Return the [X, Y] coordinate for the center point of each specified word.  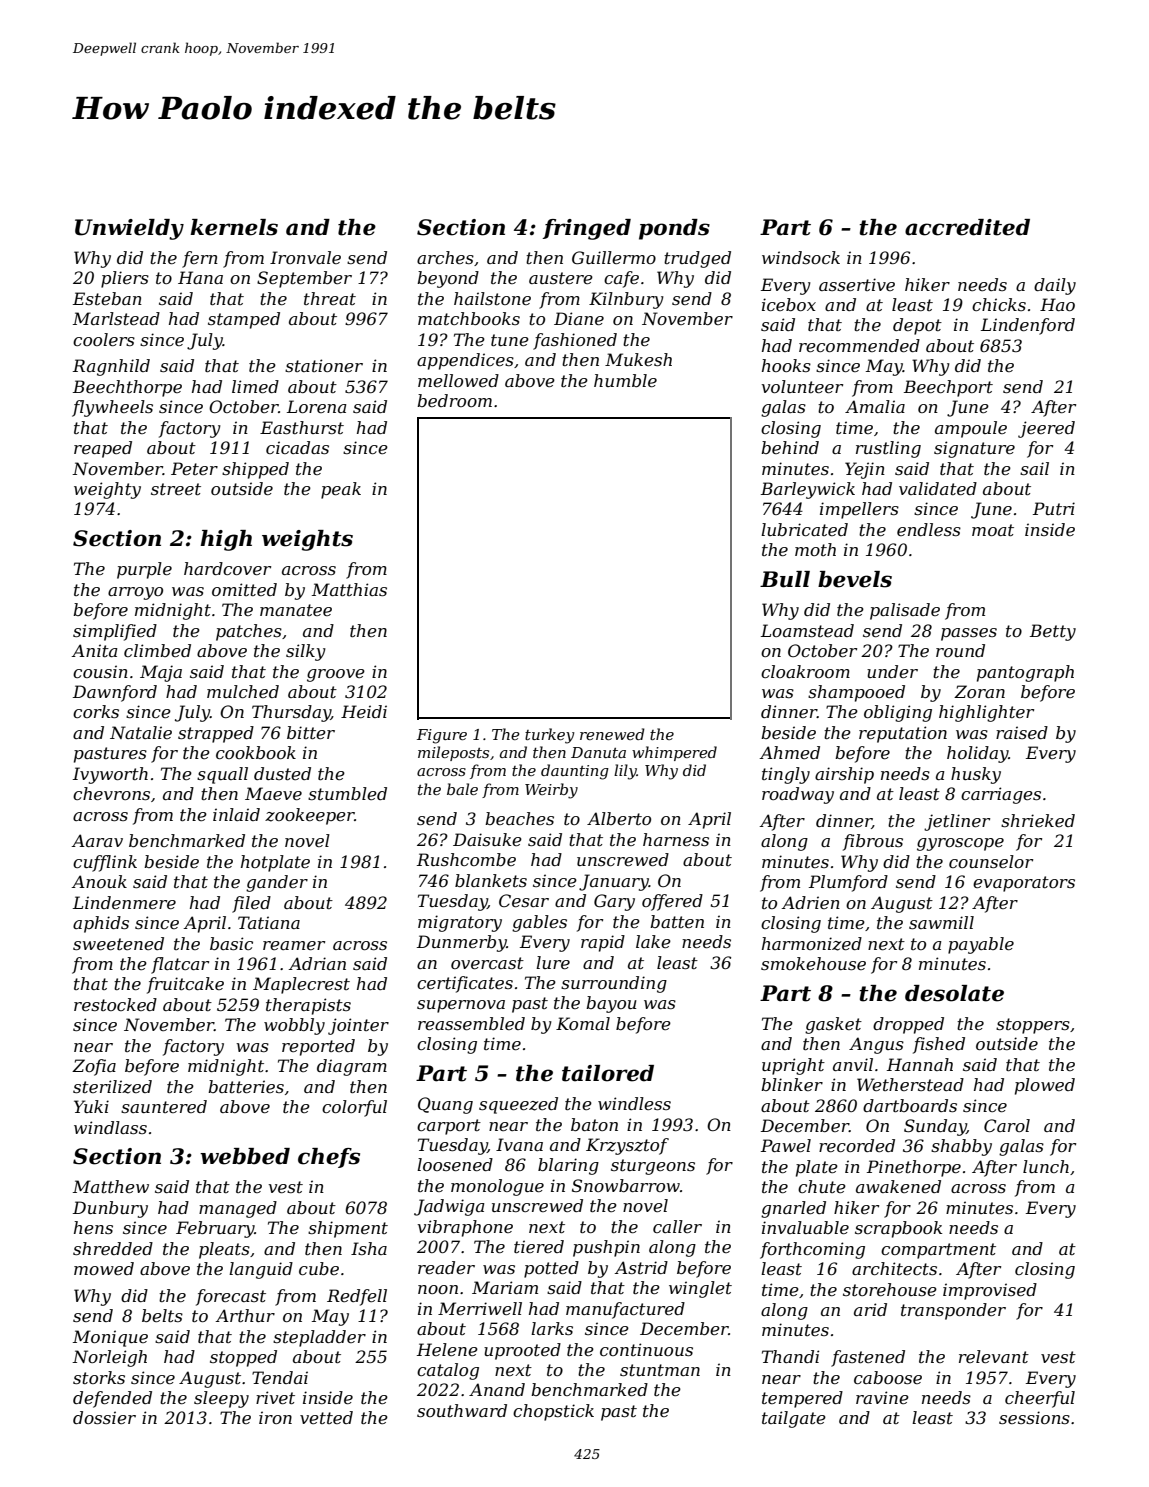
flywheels [112, 408]
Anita [94, 650]
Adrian [317, 963]
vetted [326, 1417]
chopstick [553, 1412]
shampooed [856, 693]
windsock [801, 257]
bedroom [454, 400]
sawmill [941, 922]
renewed [612, 734]
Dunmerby [462, 943]
